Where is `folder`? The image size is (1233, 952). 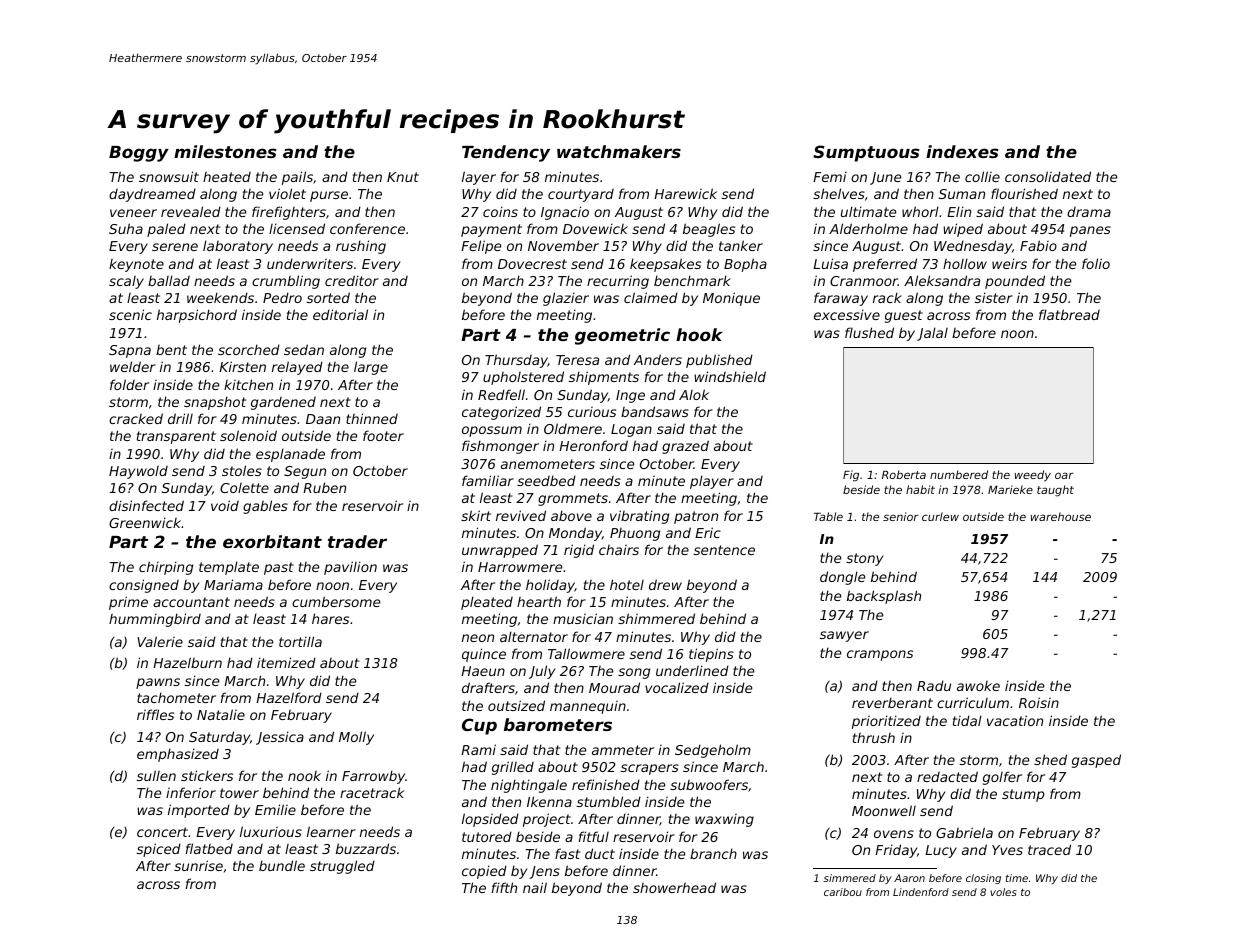
folder is located at coordinates (129, 384).
